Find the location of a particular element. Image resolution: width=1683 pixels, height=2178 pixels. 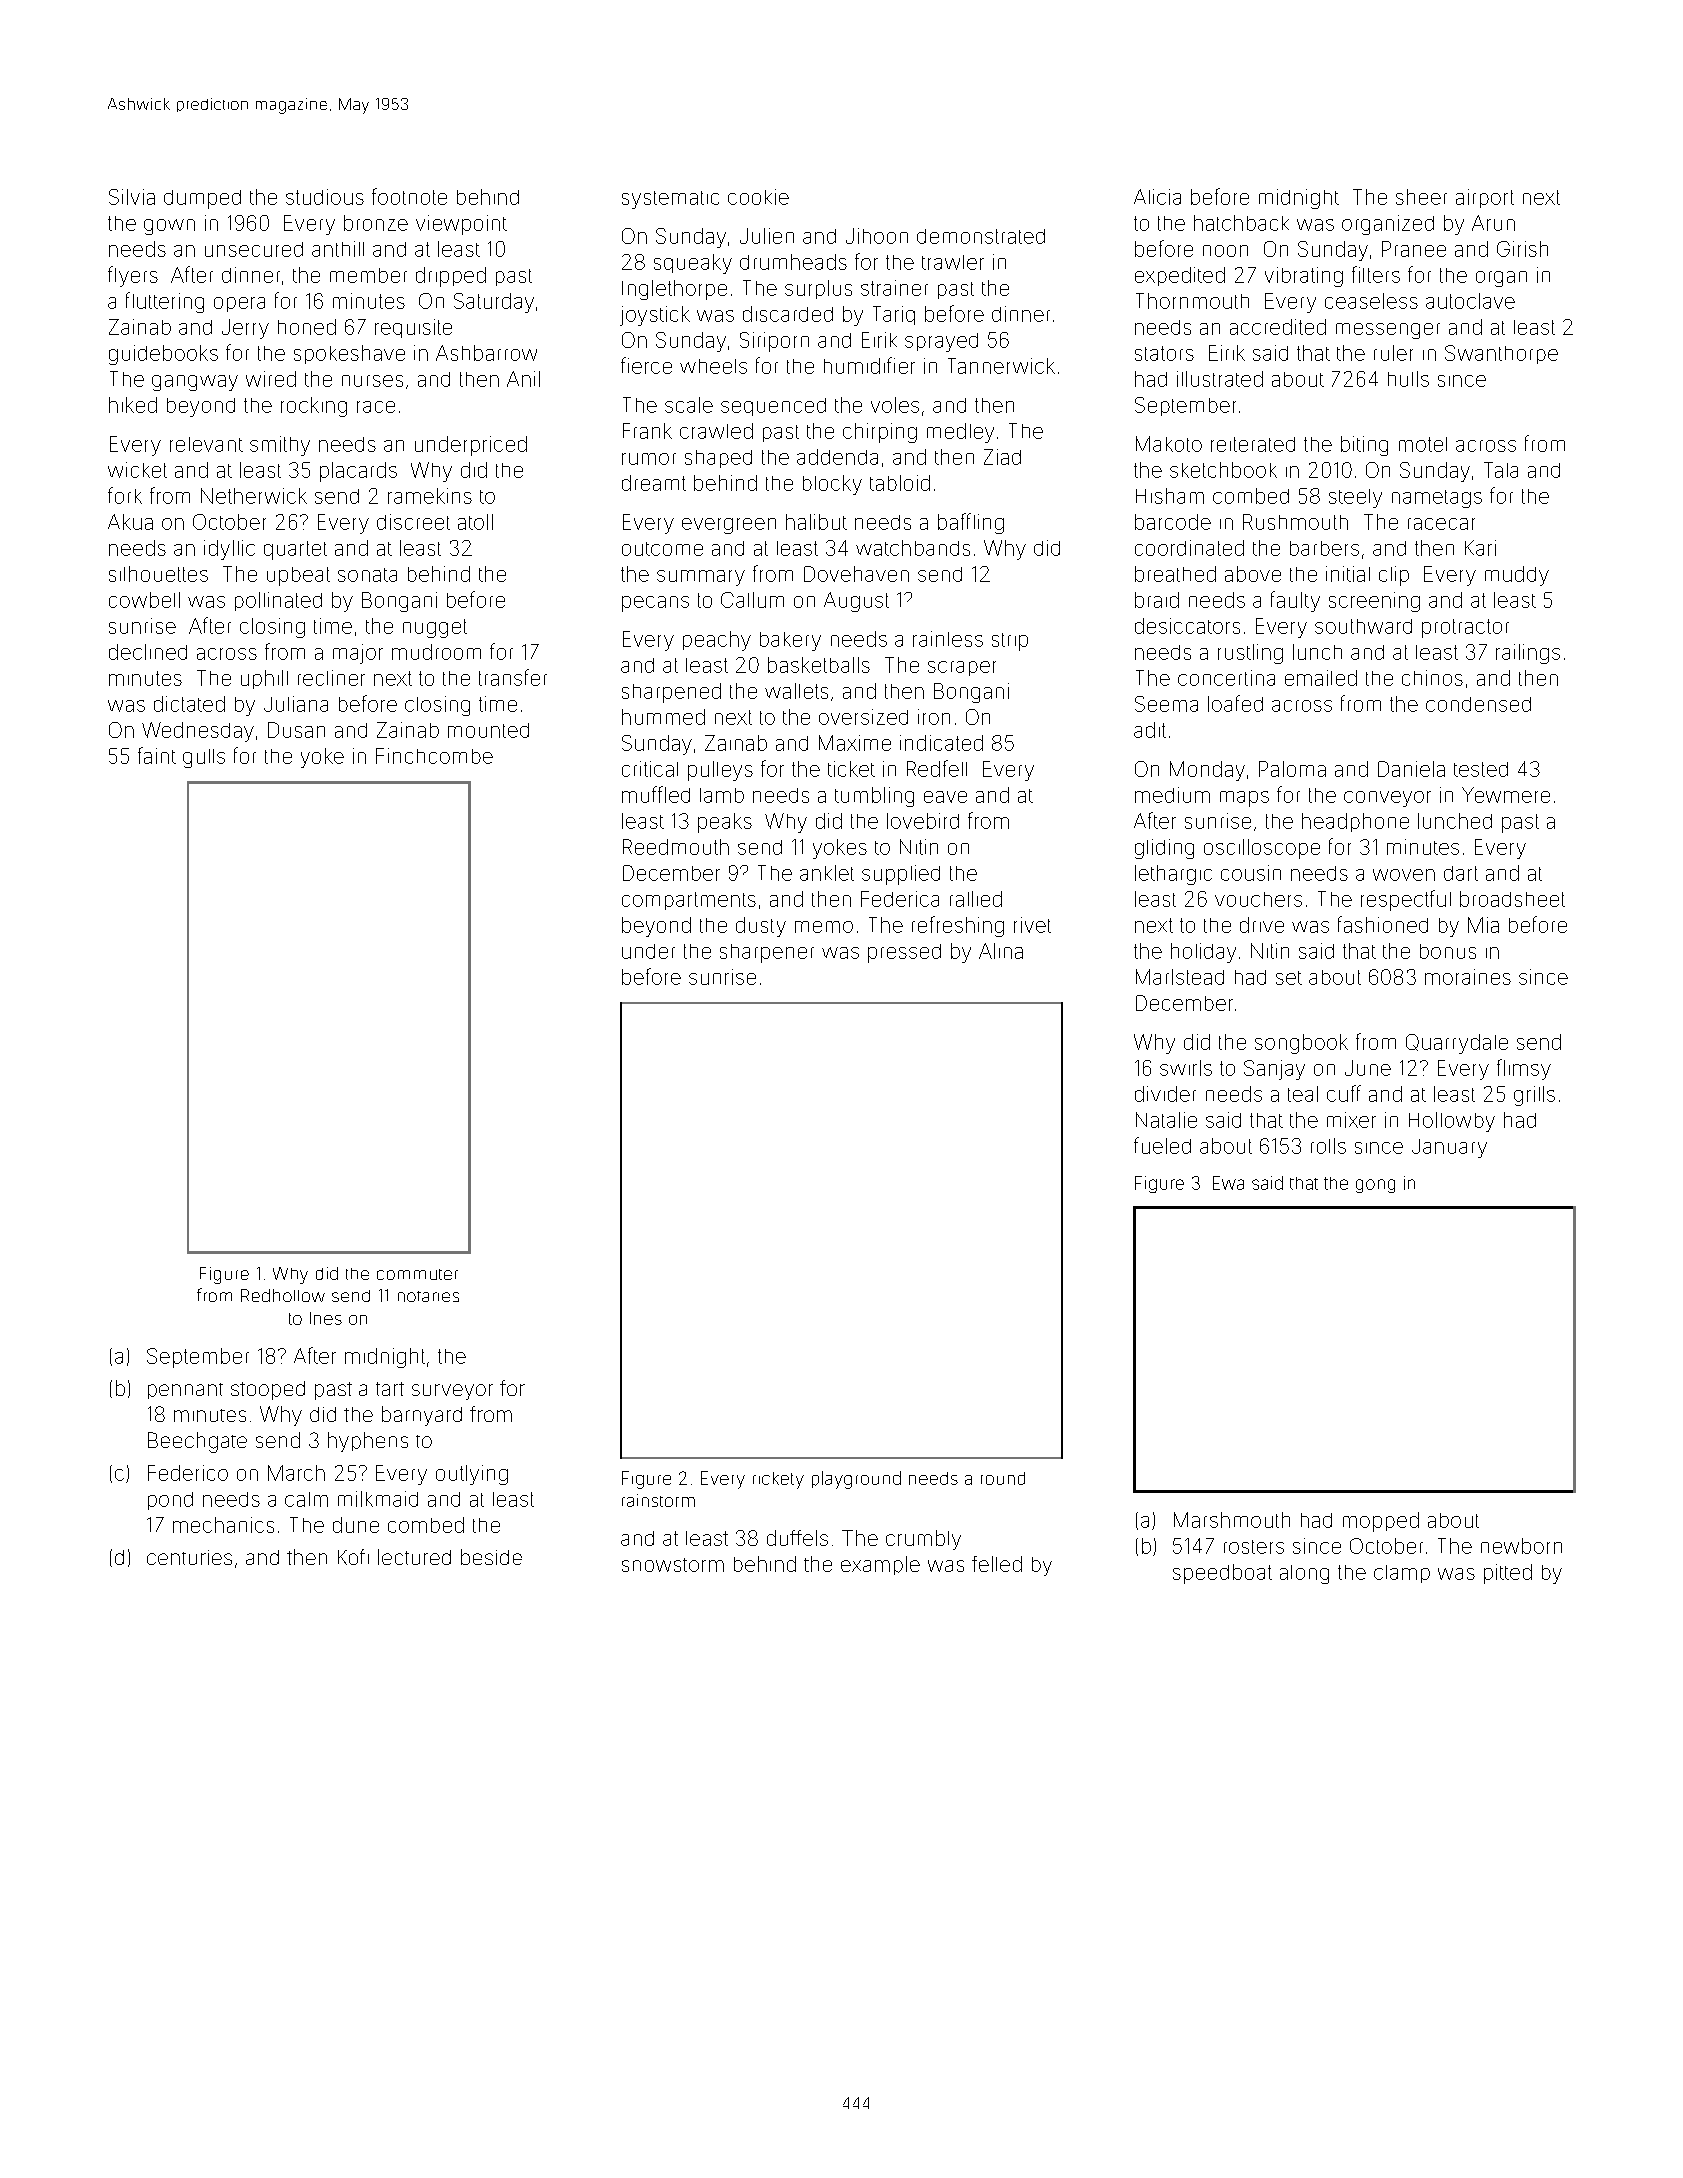

Daniela is located at coordinates (1411, 769).
